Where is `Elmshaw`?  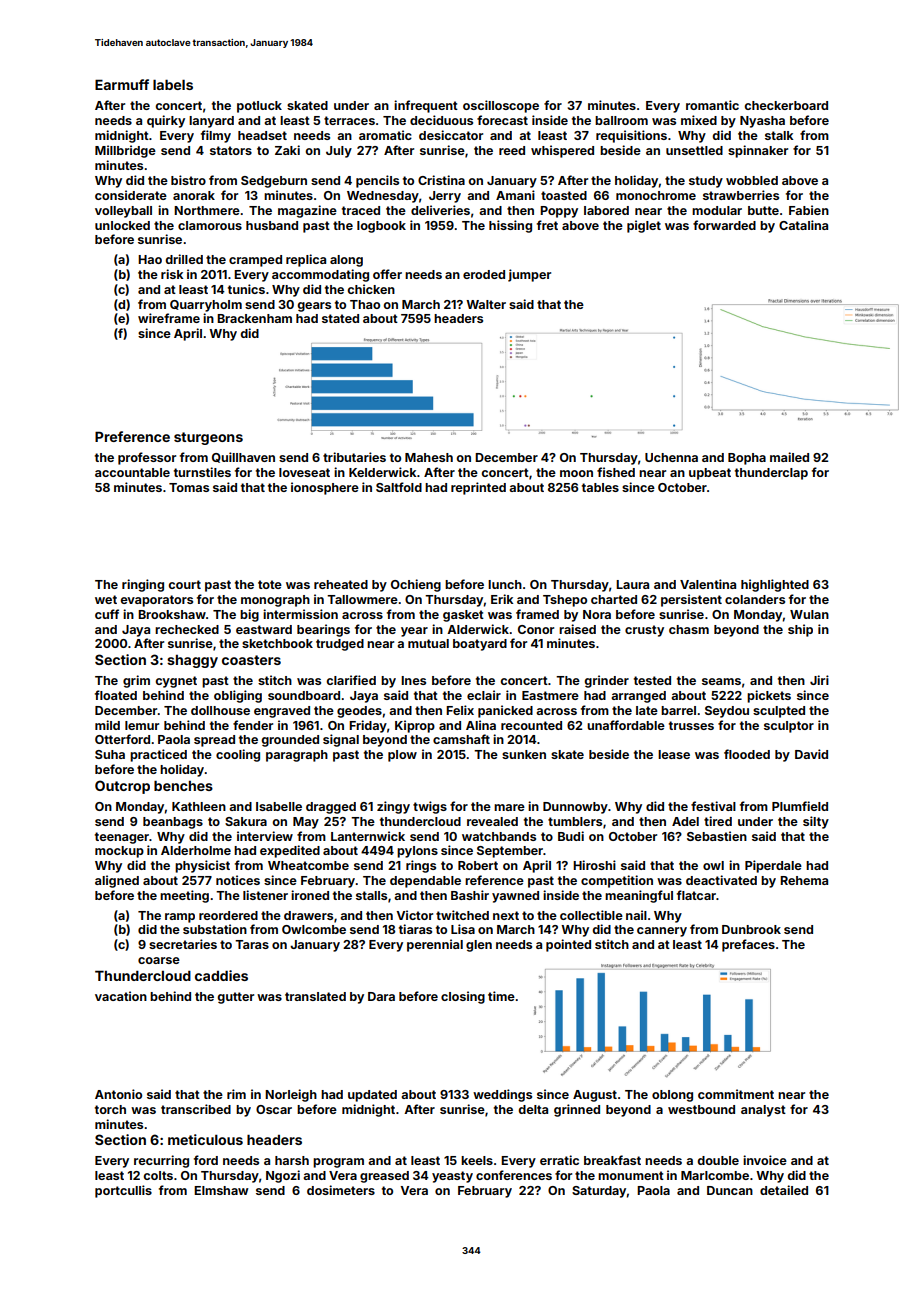 Elmshaw is located at coordinates (221, 1190).
